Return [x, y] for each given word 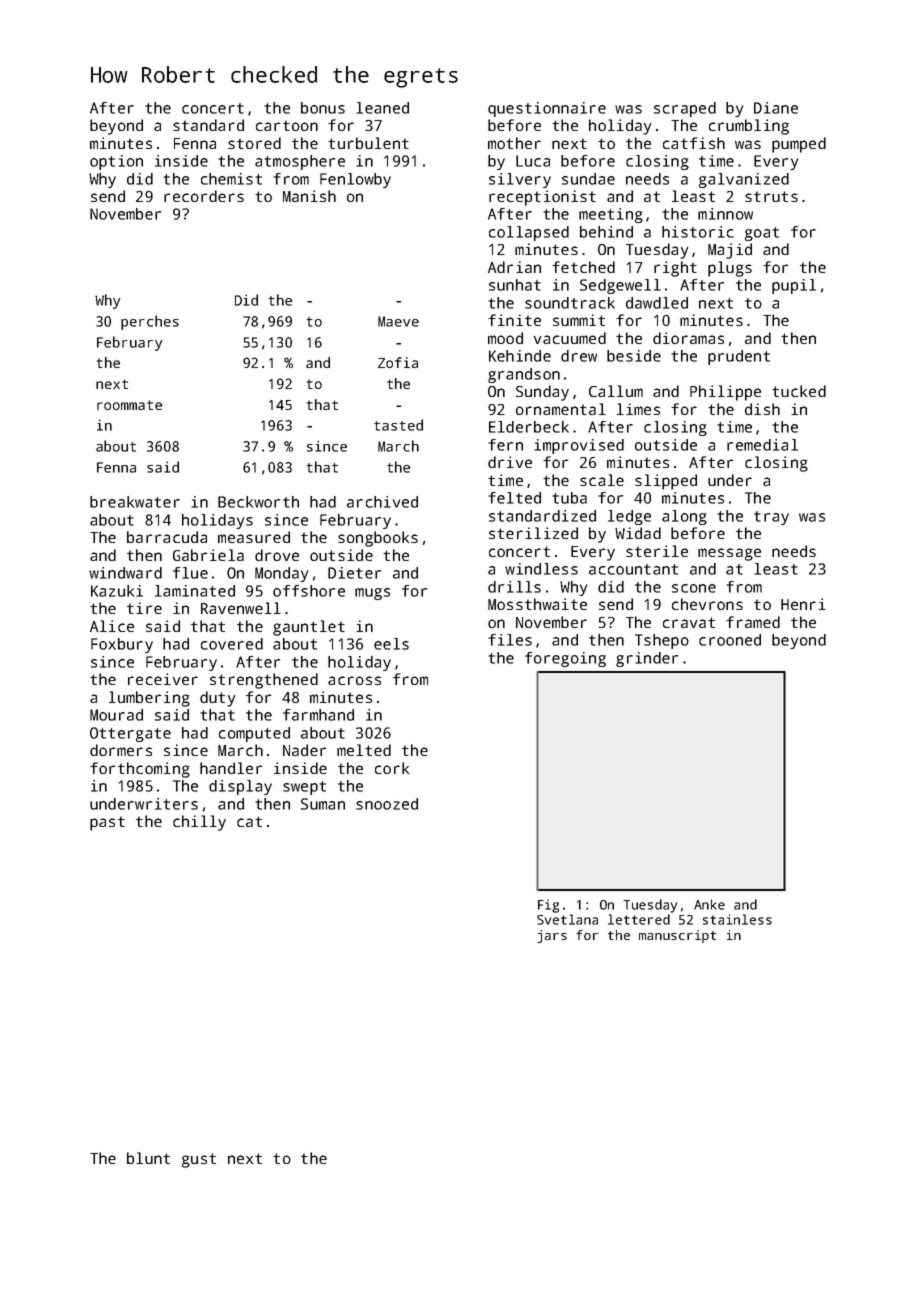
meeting [611, 215]
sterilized [533, 533]
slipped [666, 482]
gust [199, 1160]
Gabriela [208, 555]
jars [552, 936]
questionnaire [547, 109]
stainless [737, 919]
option [116, 162]
